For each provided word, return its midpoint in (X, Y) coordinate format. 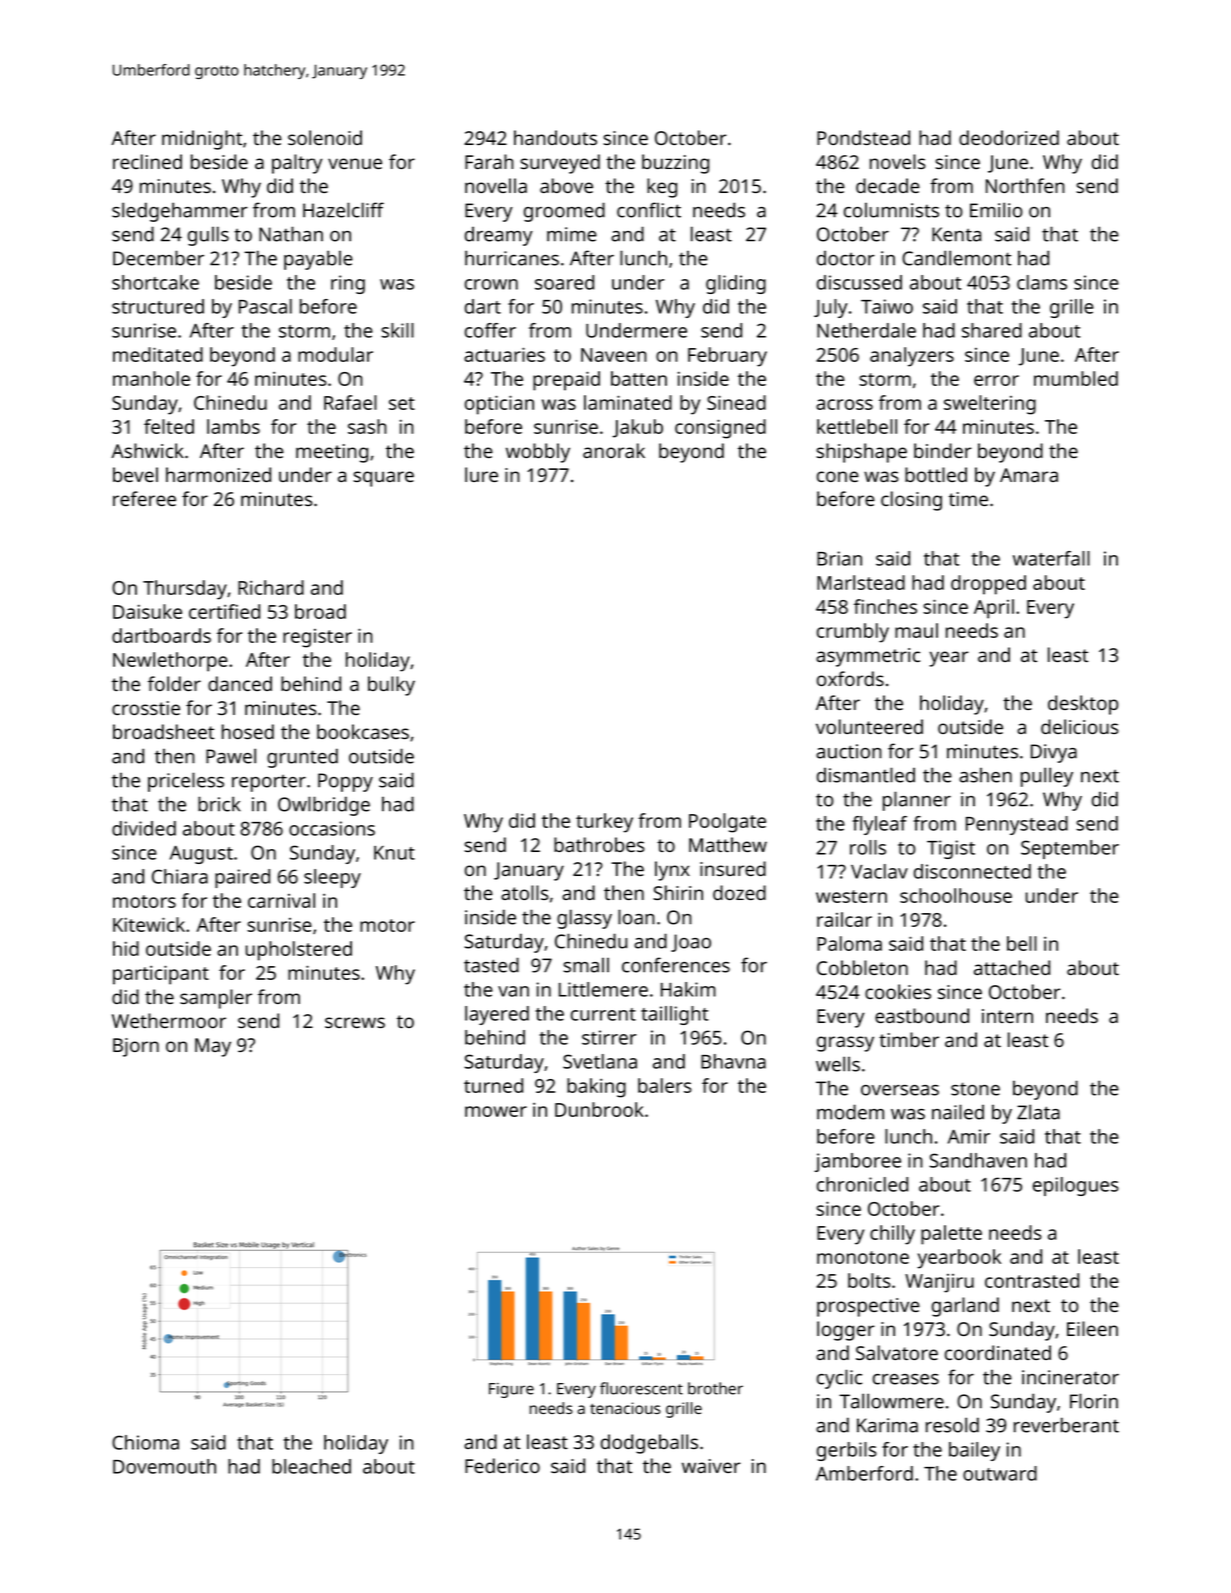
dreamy (499, 236)
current (603, 1014)
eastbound (922, 1015)
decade (888, 185)
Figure (511, 1390)
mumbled (1076, 378)
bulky (391, 686)
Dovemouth (164, 1466)
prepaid (566, 381)
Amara (1029, 475)
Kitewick (149, 924)
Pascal (265, 306)
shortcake (155, 282)
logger (846, 1331)
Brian (839, 558)
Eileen (1092, 1328)
